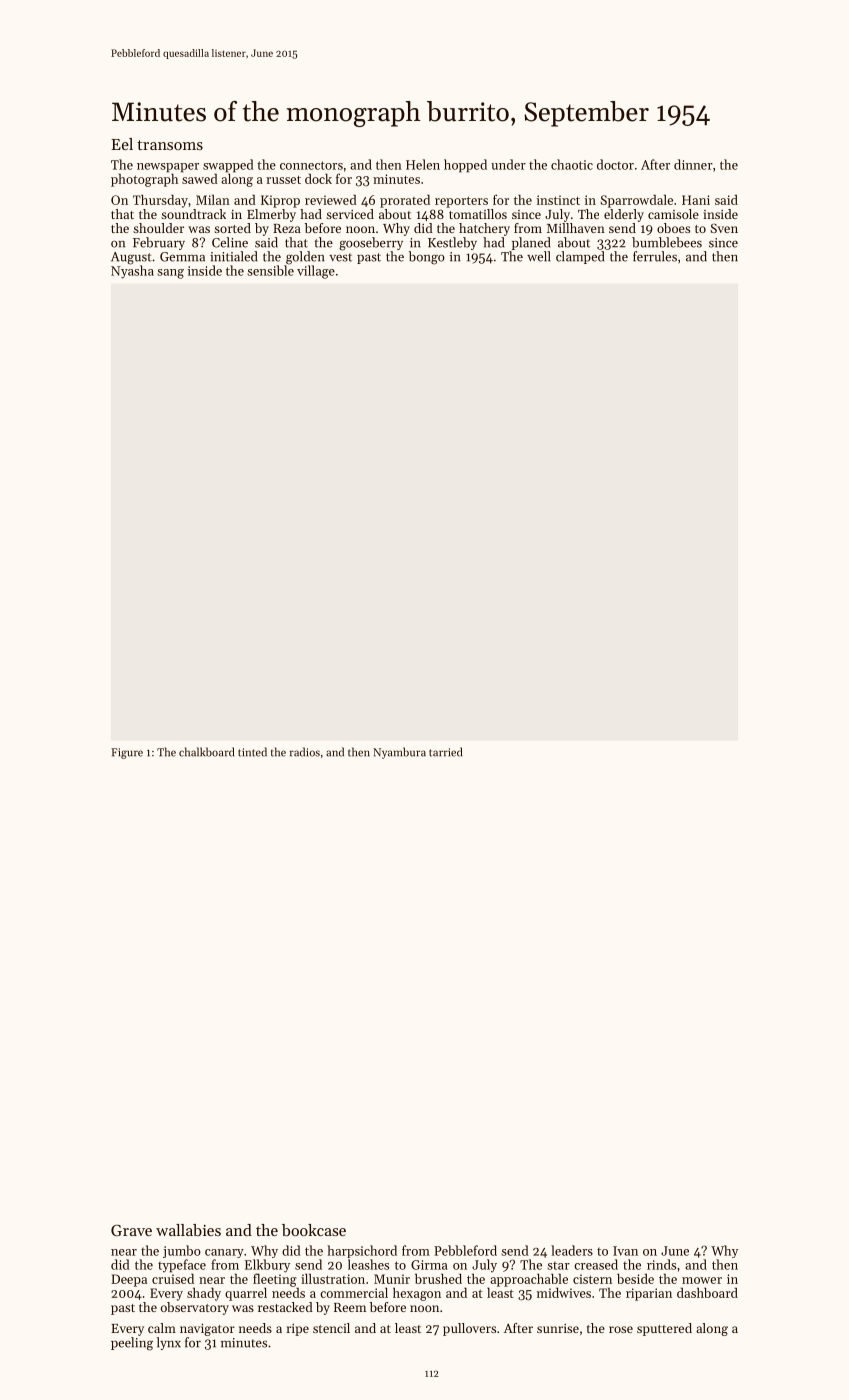 Image resolution: width=849 pixels, height=1400 pixels. Describe the element at coordinates (572, 1250) in the screenshot. I see `leaders` at that location.
